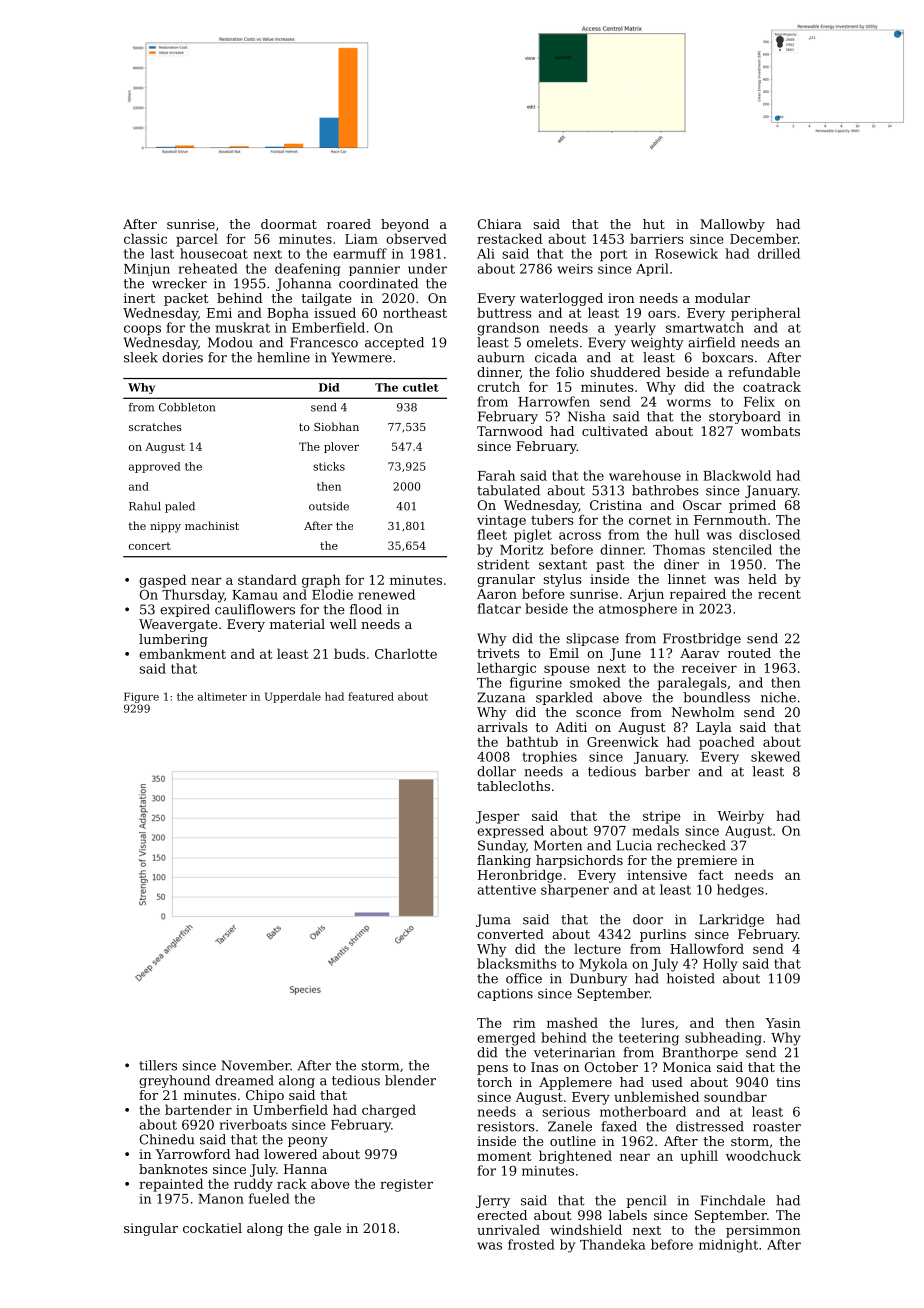 Image resolution: width=924 pixels, height=1308 pixels. What do you see at coordinates (720, 965) in the page?
I see `Holly` at bounding box center [720, 965].
